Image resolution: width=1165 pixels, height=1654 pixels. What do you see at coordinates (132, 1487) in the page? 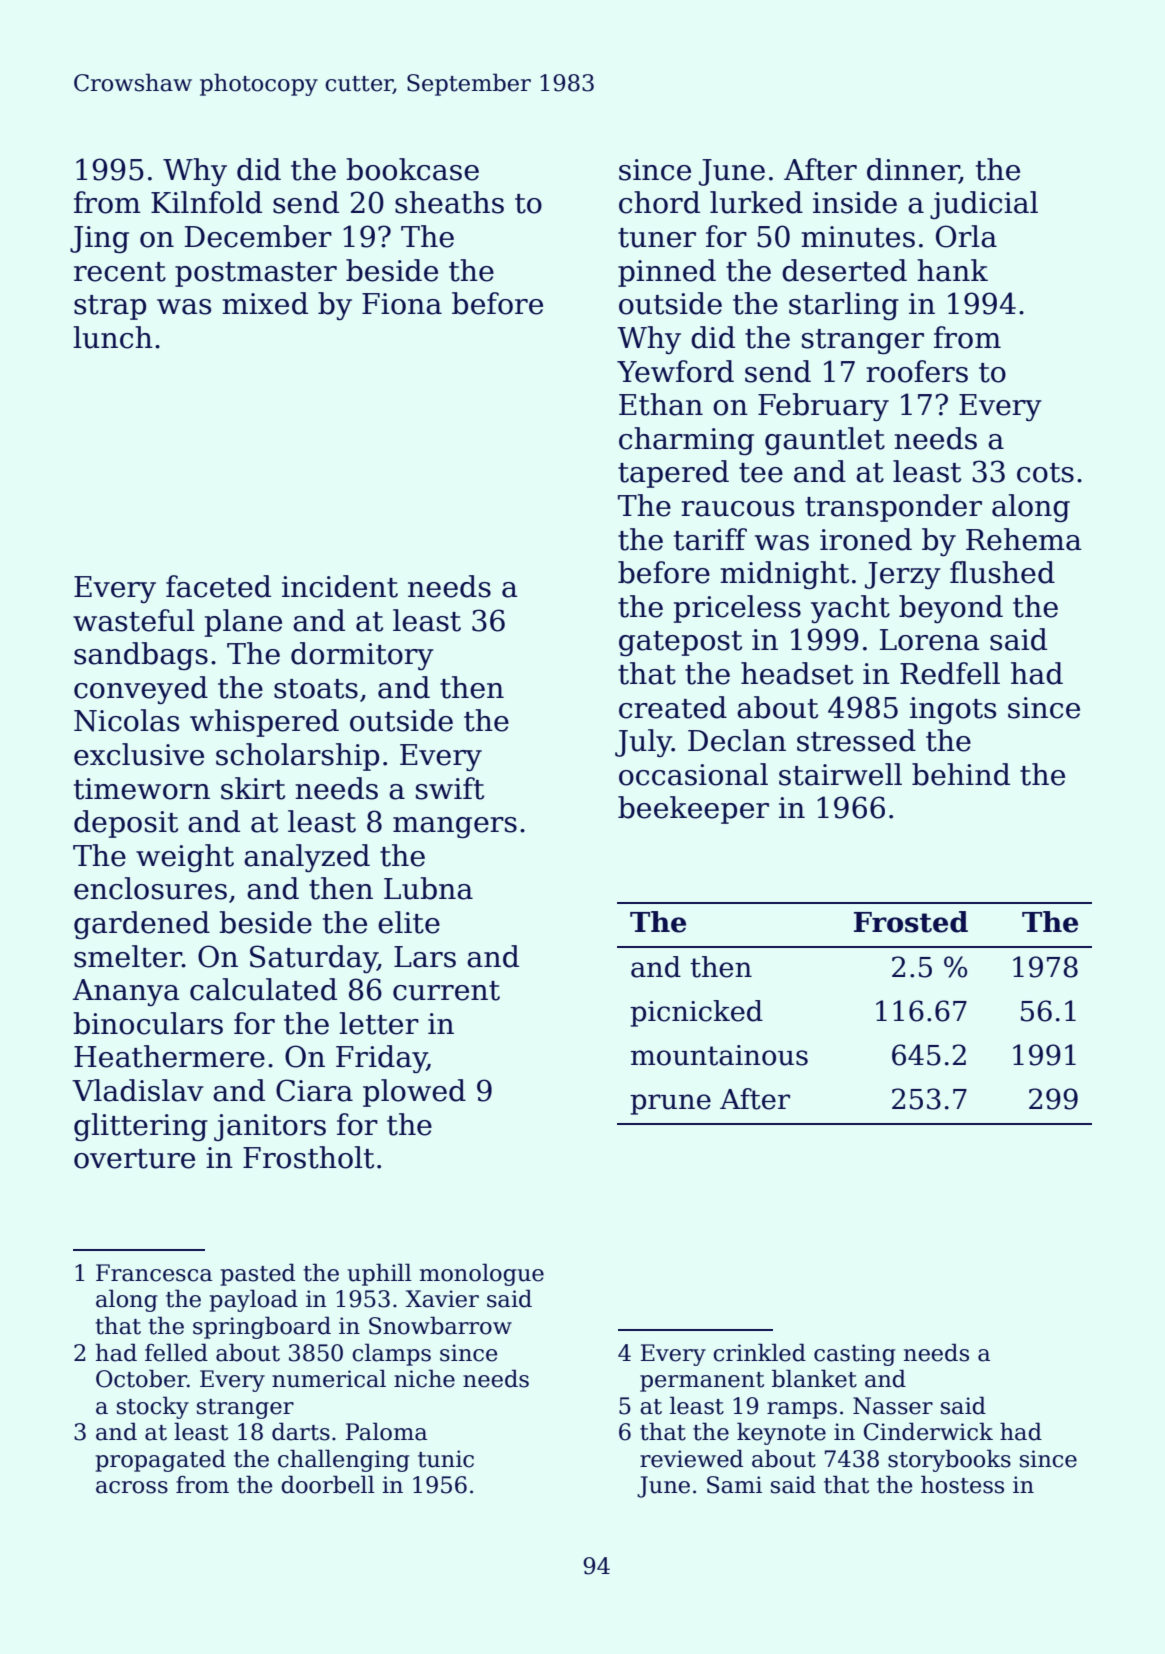
I see `across` at bounding box center [132, 1487].
